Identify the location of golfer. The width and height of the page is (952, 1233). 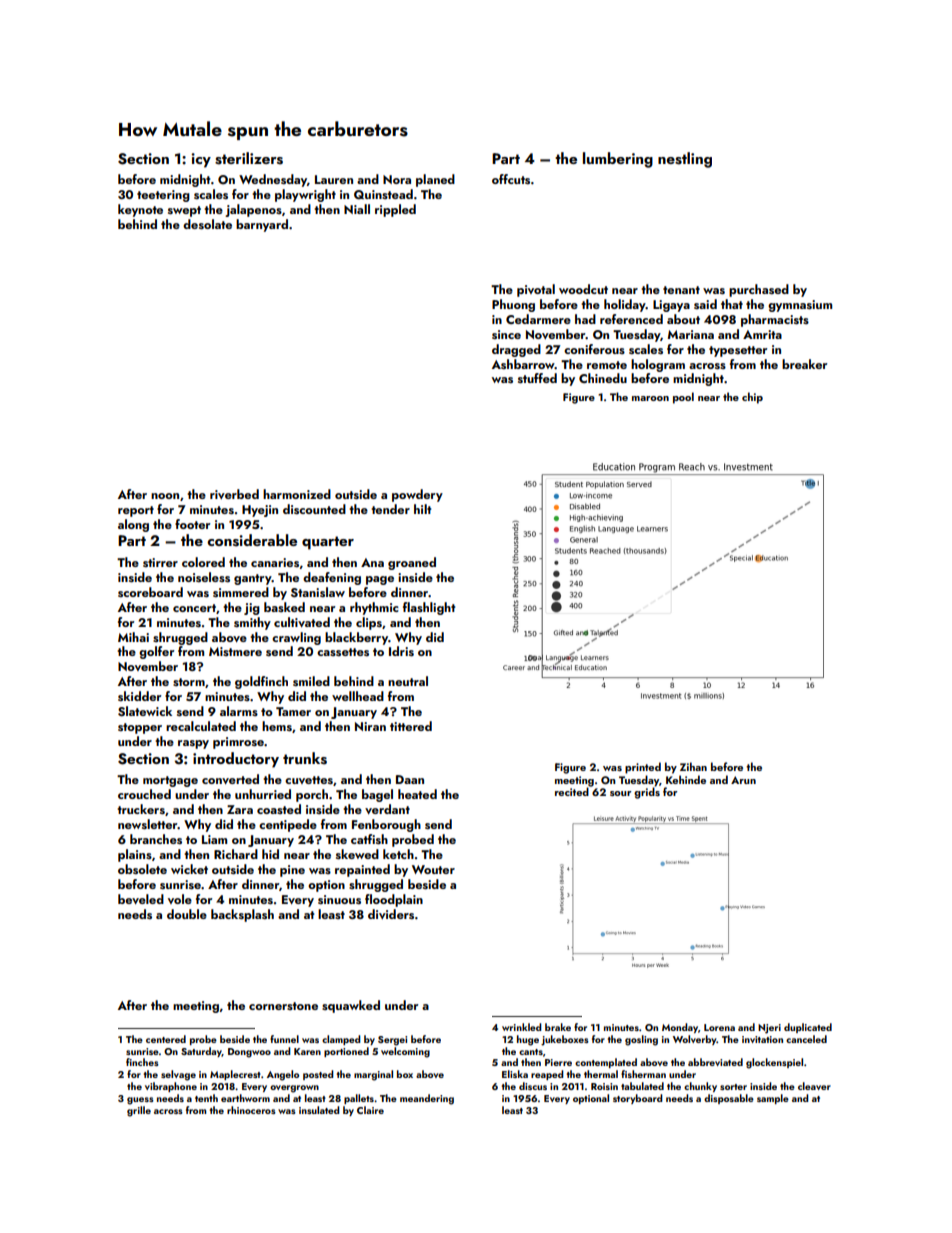
(156, 652).
